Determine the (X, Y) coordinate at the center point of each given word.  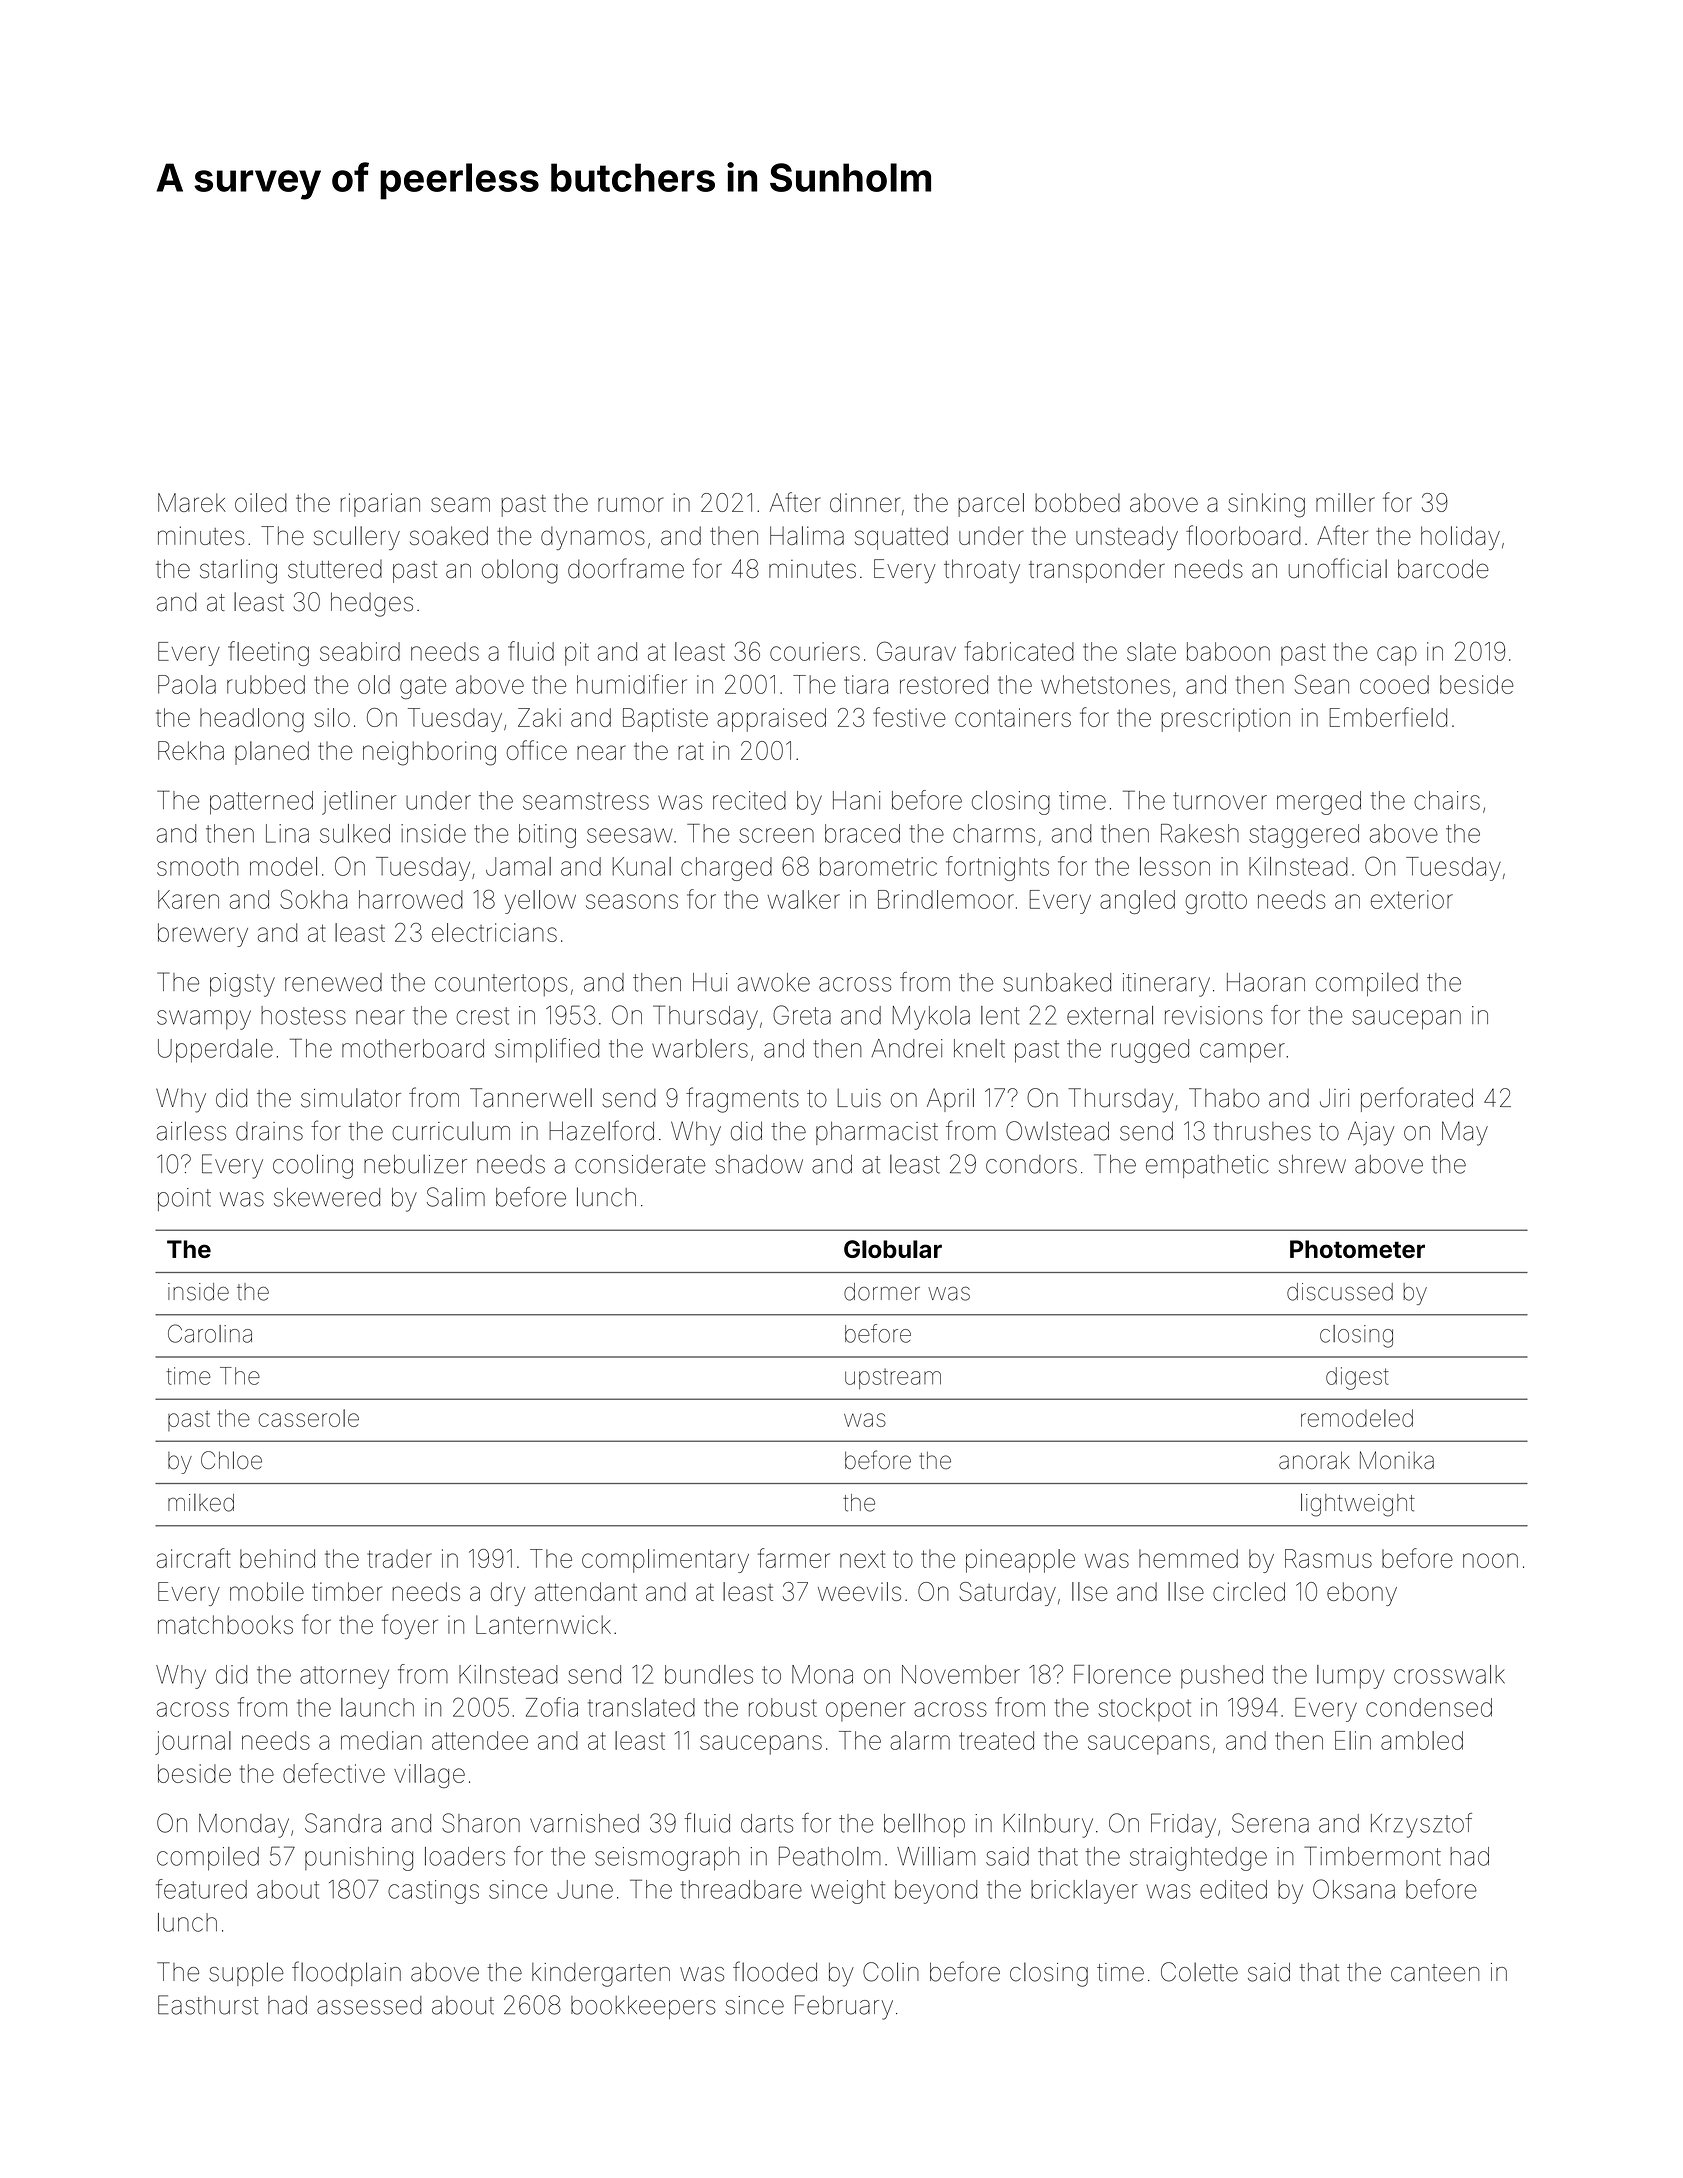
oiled (261, 502)
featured (201, 1889)
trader (399, 1558)
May (1465, 1133)
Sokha (313, 899)
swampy (204, 1020)
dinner (865, 502)
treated (996, 1740)
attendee (480, 1740)
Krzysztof (1421, 1825)
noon (1490, 1560)
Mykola (931, 1018)
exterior (1412, 899)
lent (1000, 1015)
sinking (1266, 505)
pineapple (1020, 1561)
